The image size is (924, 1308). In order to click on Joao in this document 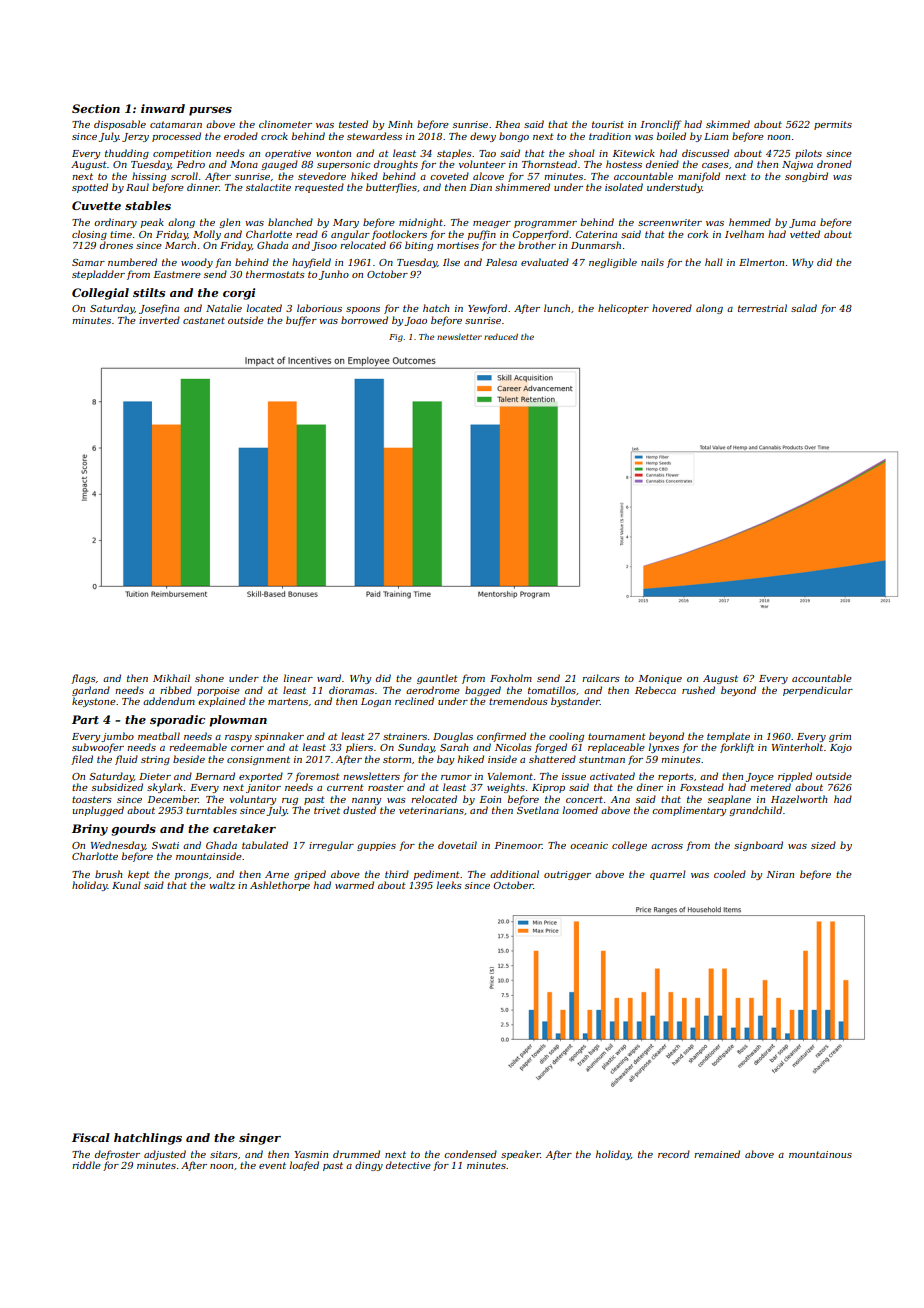, I will do `click(416, 321)`.
